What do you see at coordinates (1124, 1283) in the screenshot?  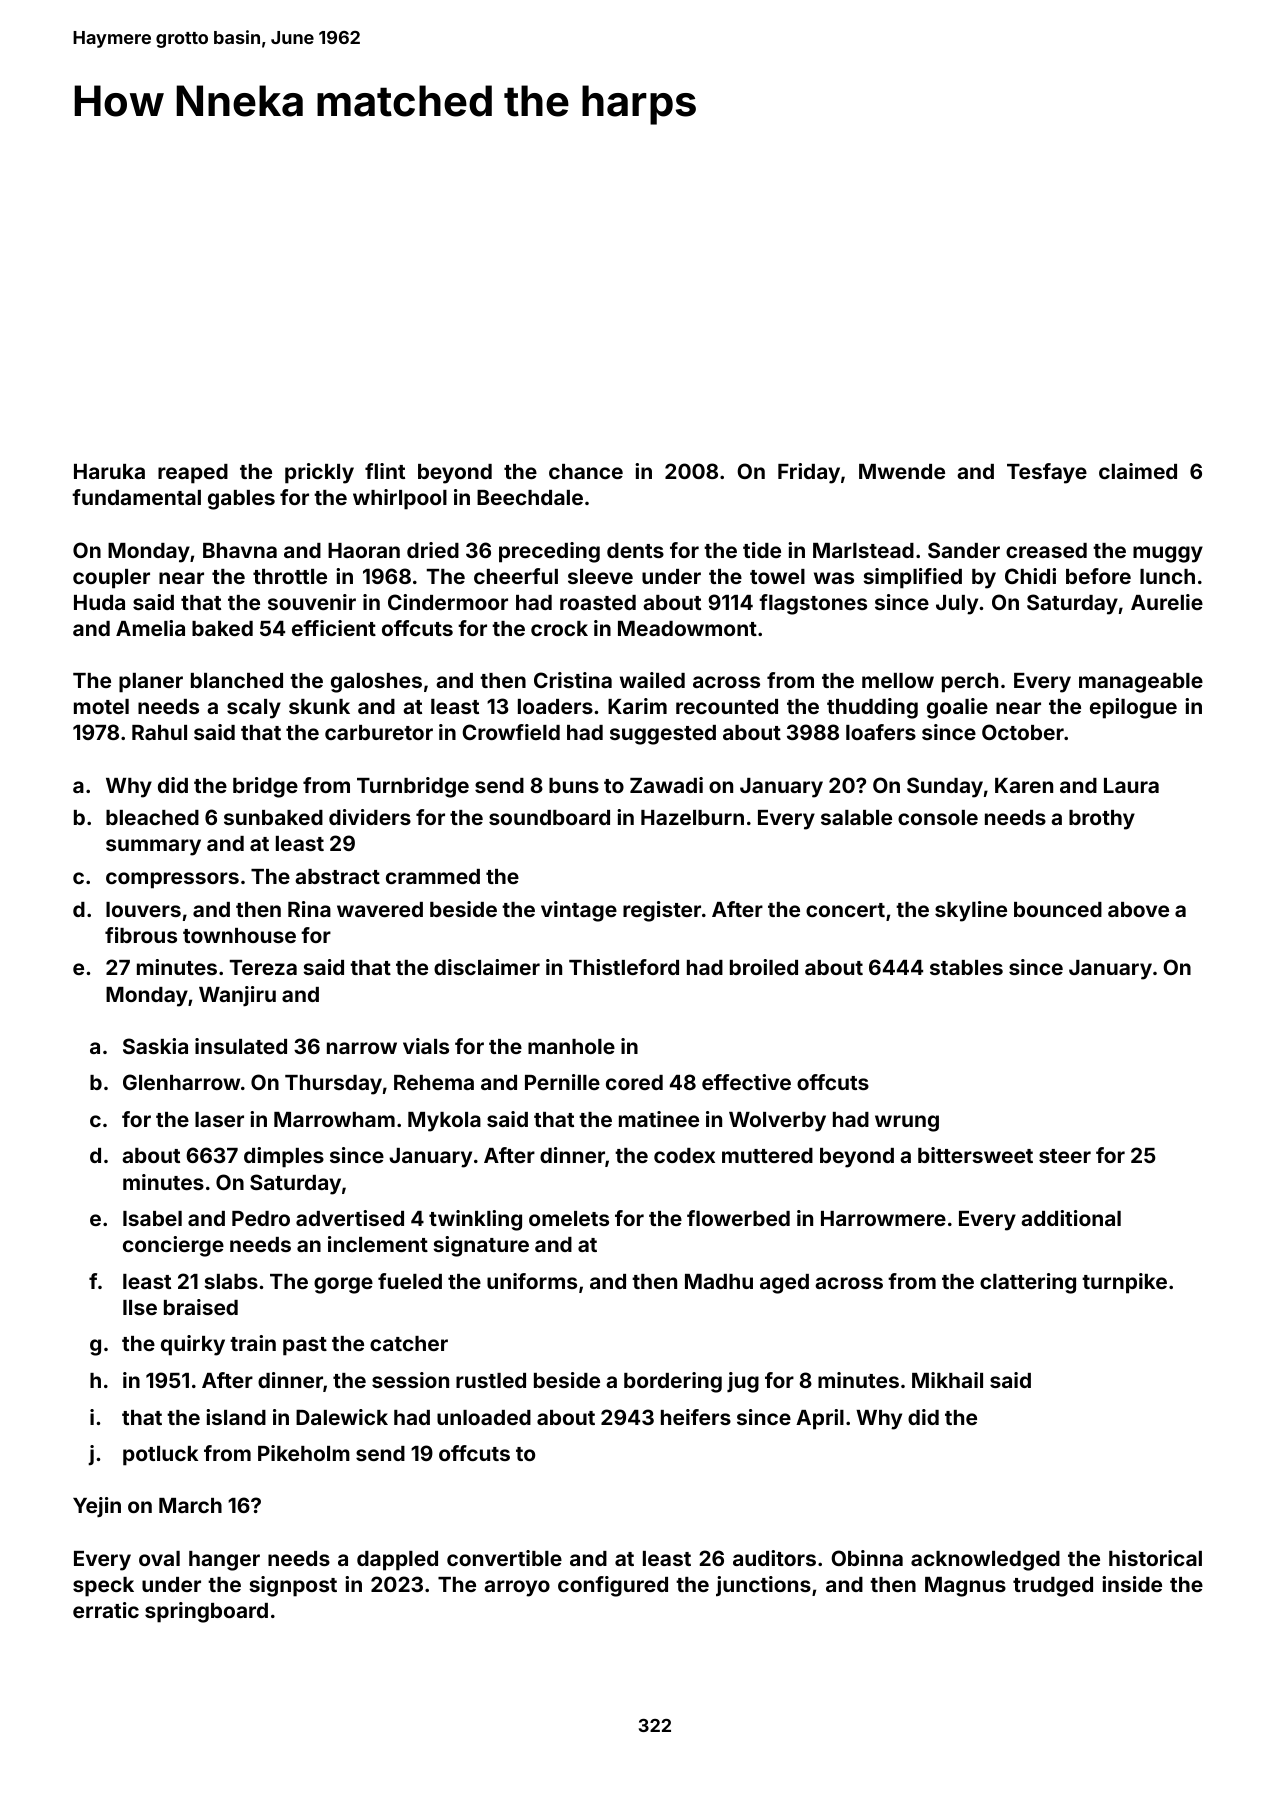 I see `turnpike` at bounding box center [1124, 1283].
